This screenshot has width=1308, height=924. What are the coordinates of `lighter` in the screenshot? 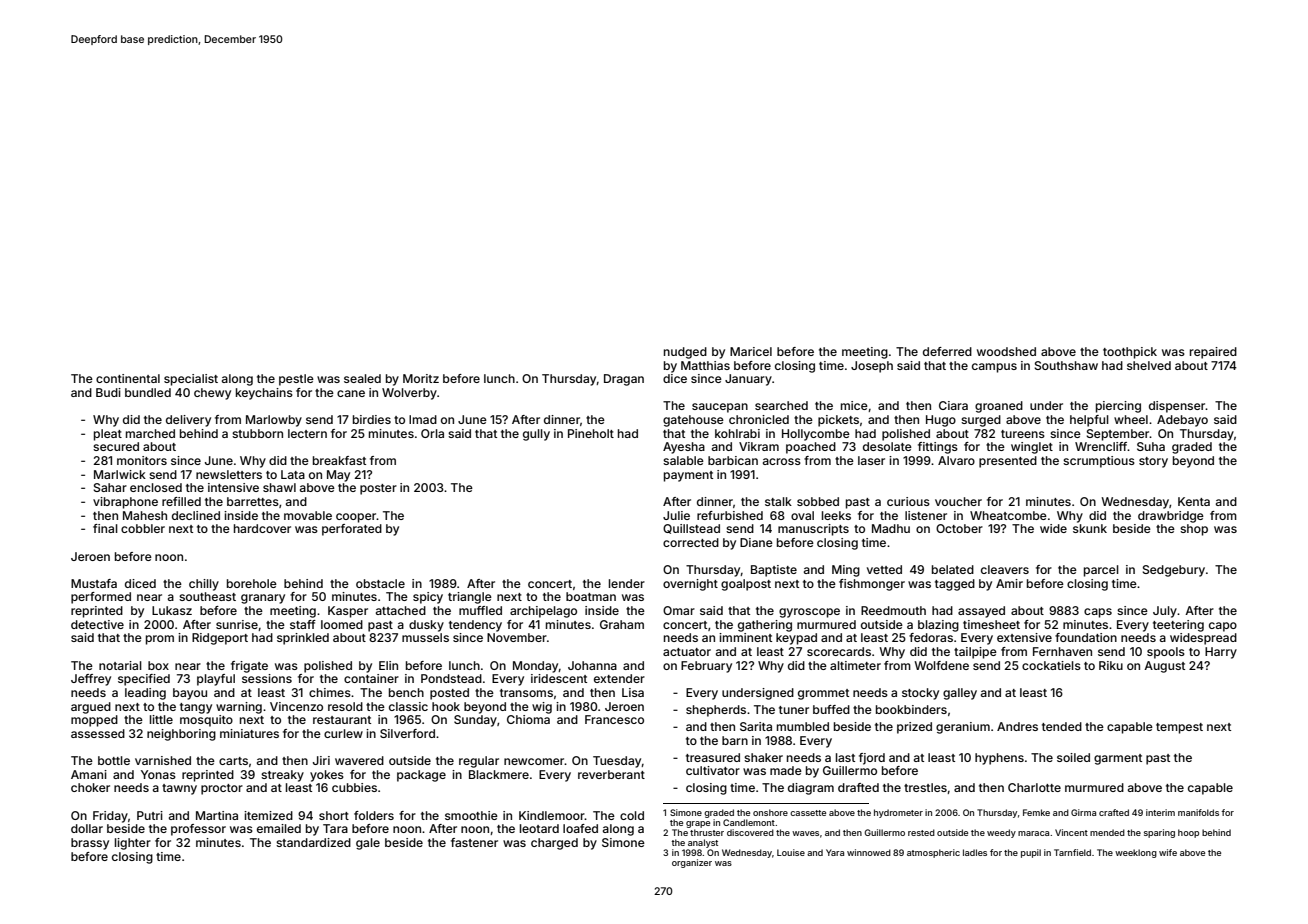 It's located at (133, 844).
